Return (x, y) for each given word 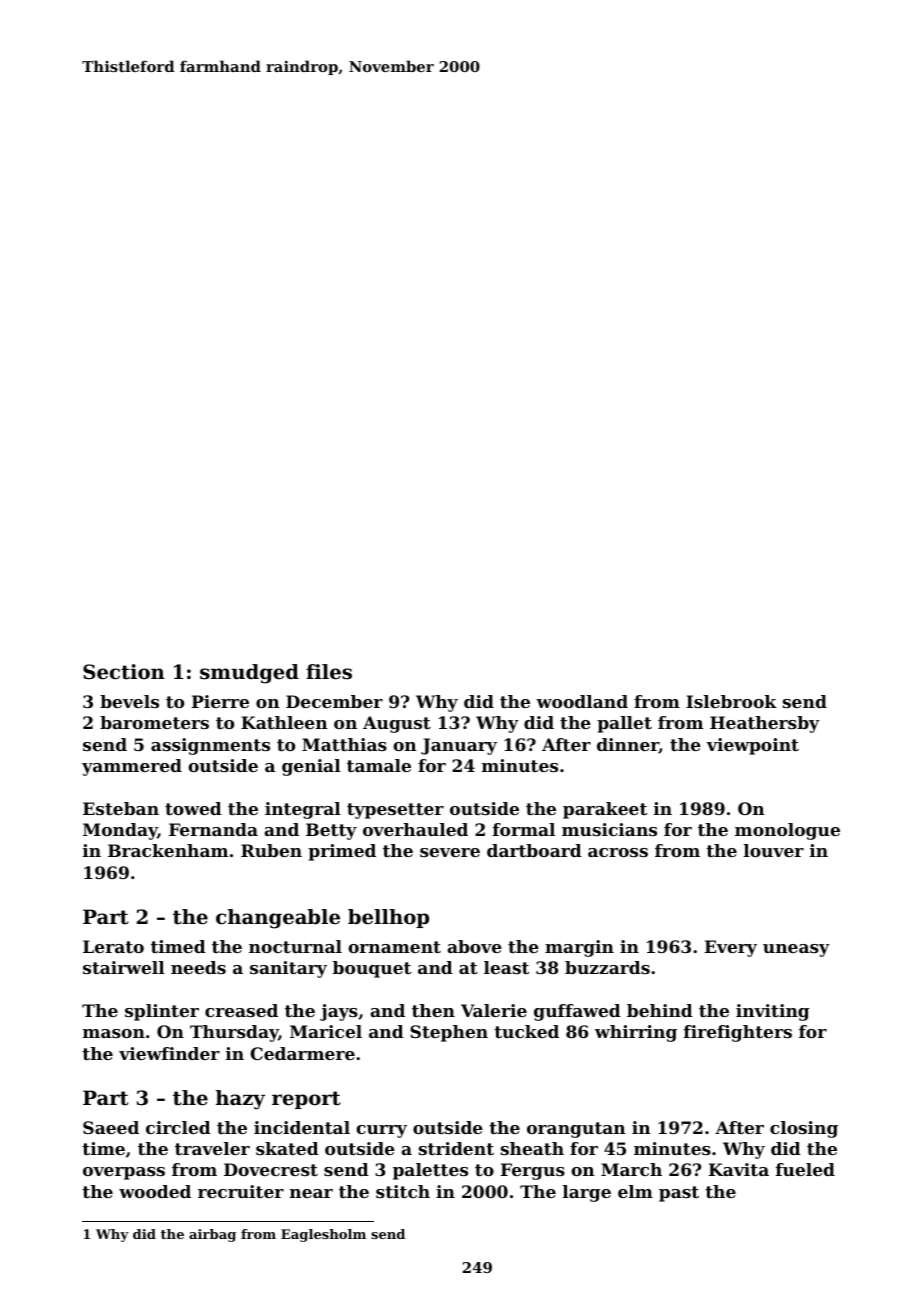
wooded (155, 1191)
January (459, 746)
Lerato (113, 946)
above (474, 946)
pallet (624, 724)
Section (124, 672)
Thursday (234, 1033)
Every (731, 948)
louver (774, 850)
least (506, 967)
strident (456, 1148)
